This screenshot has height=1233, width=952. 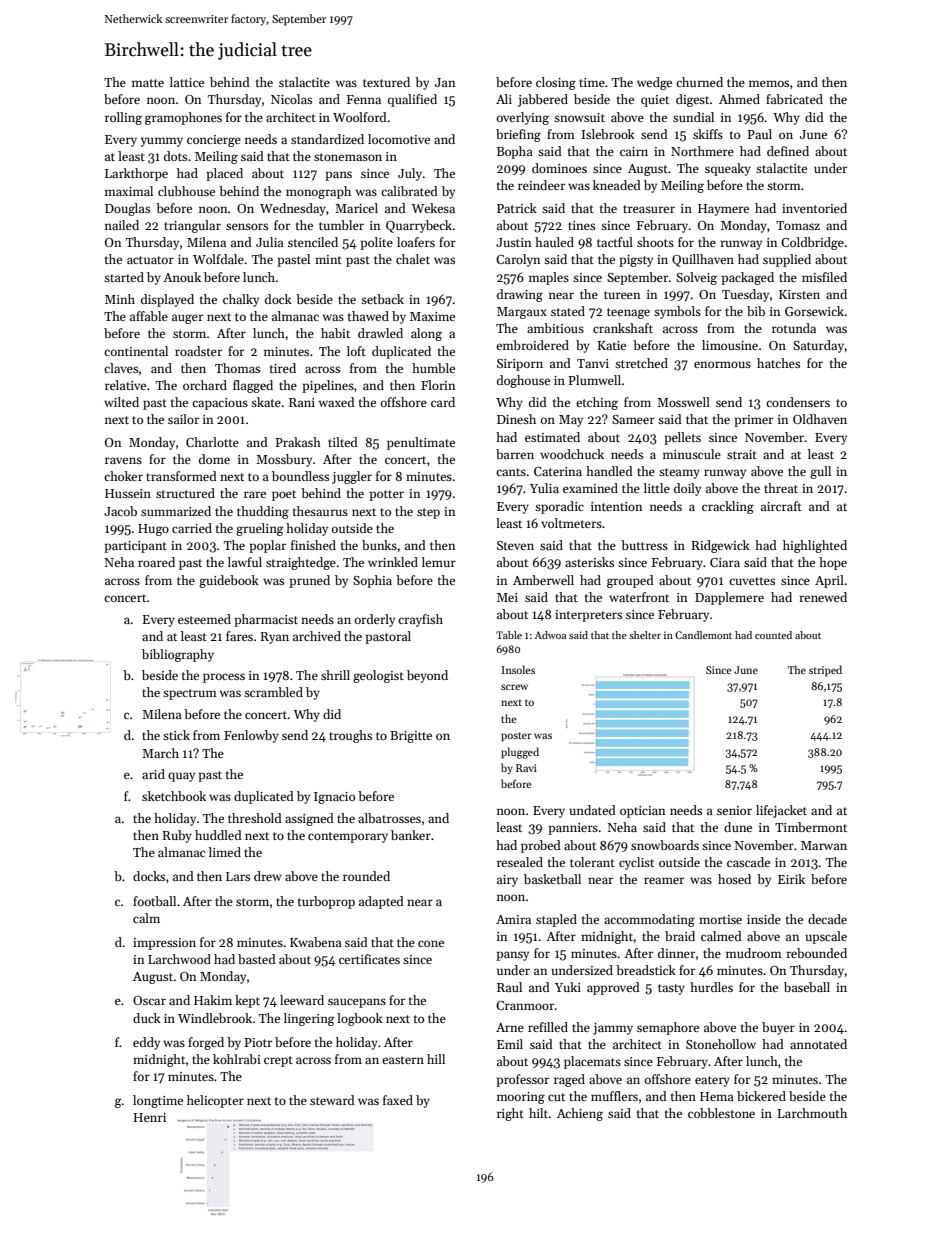 I want to click on textured, so click(x=386, y=82).
